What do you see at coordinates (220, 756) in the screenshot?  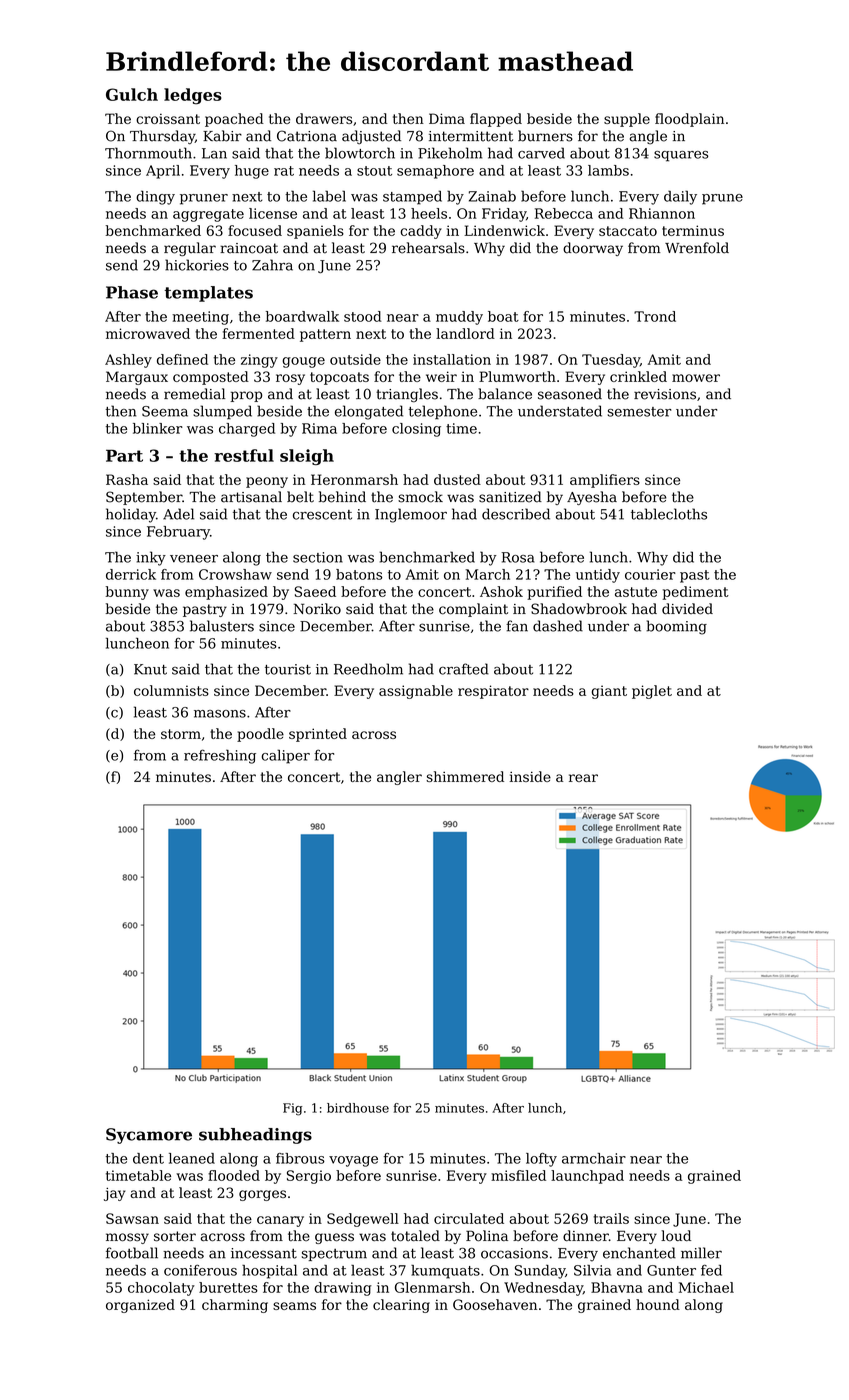 I see `refreshing` at bounding box center [220, 756].
